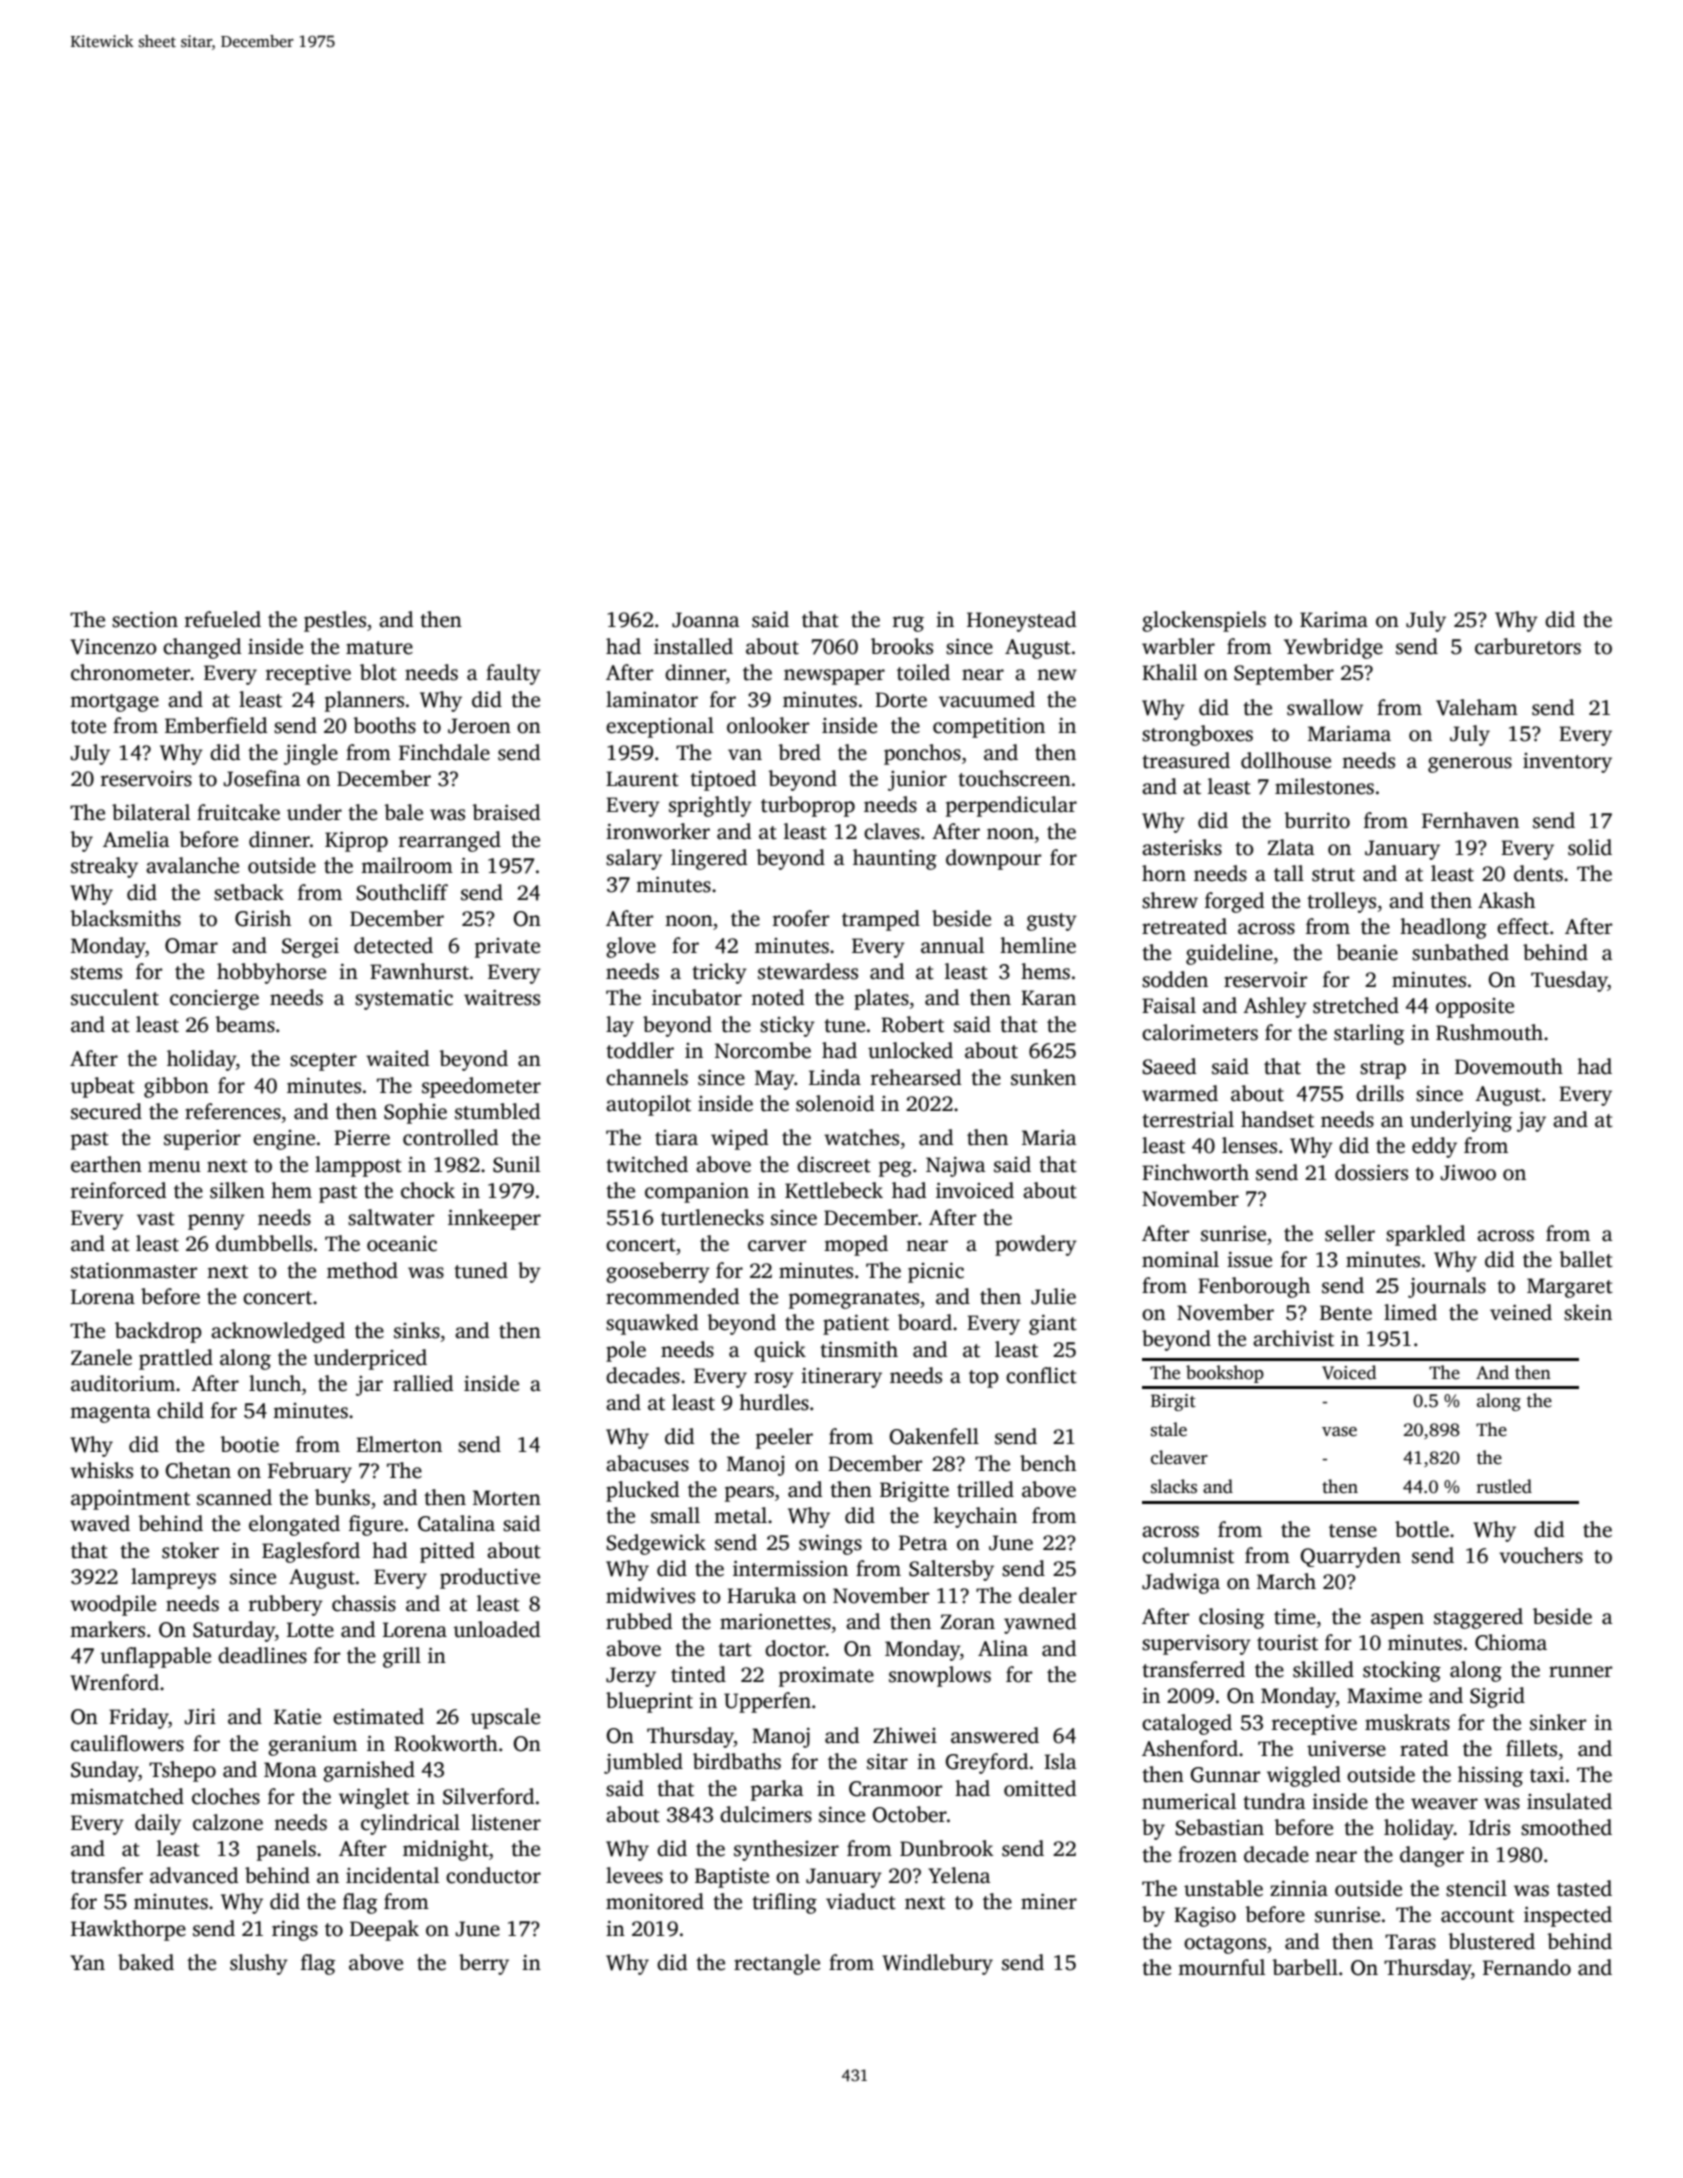  I want to click on effect, so click(1523, 926).
